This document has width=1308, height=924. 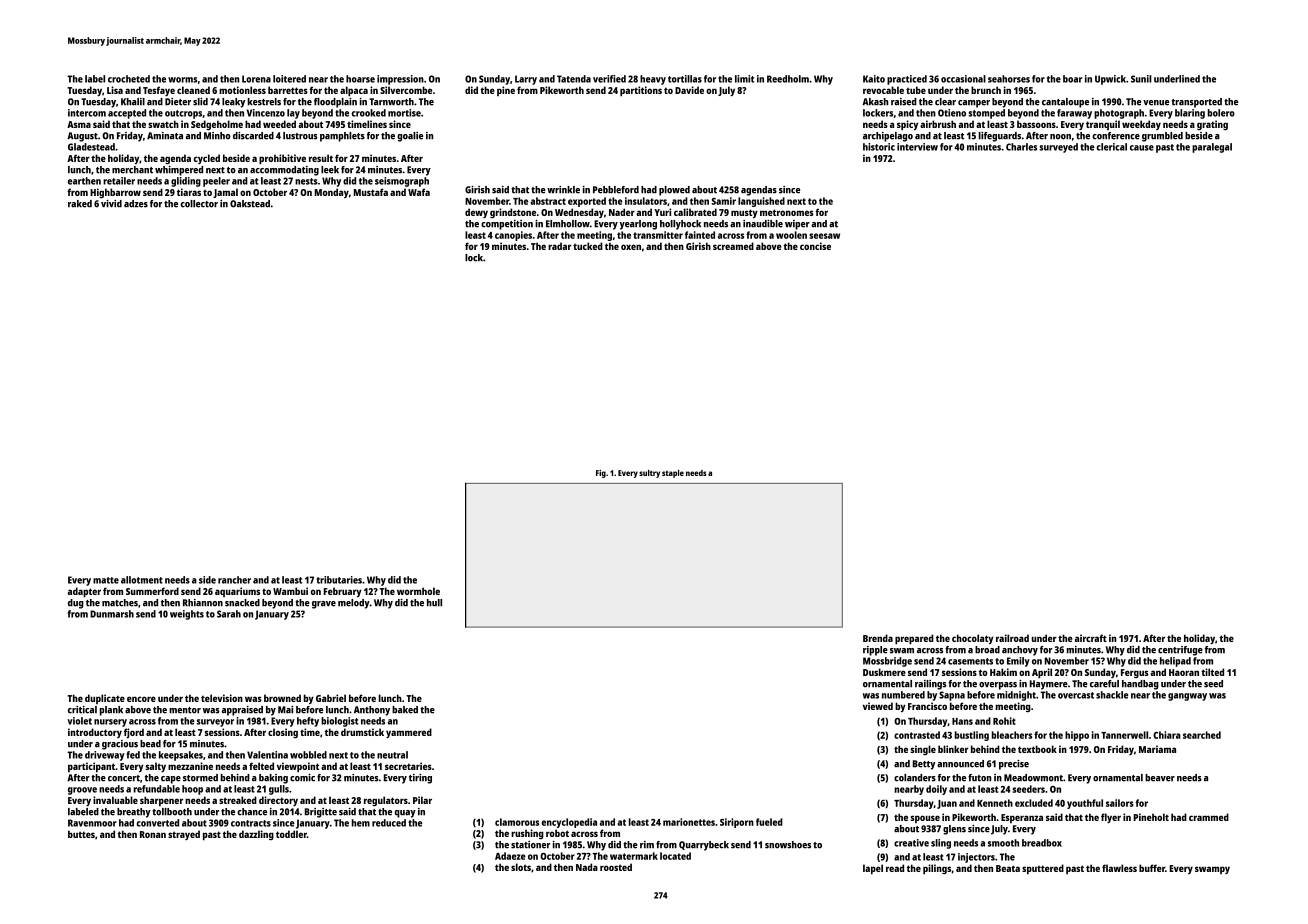 What do you see at coordinates (938, 124) in the document?
I see `airbrush` at bounding box center [938, 124].
